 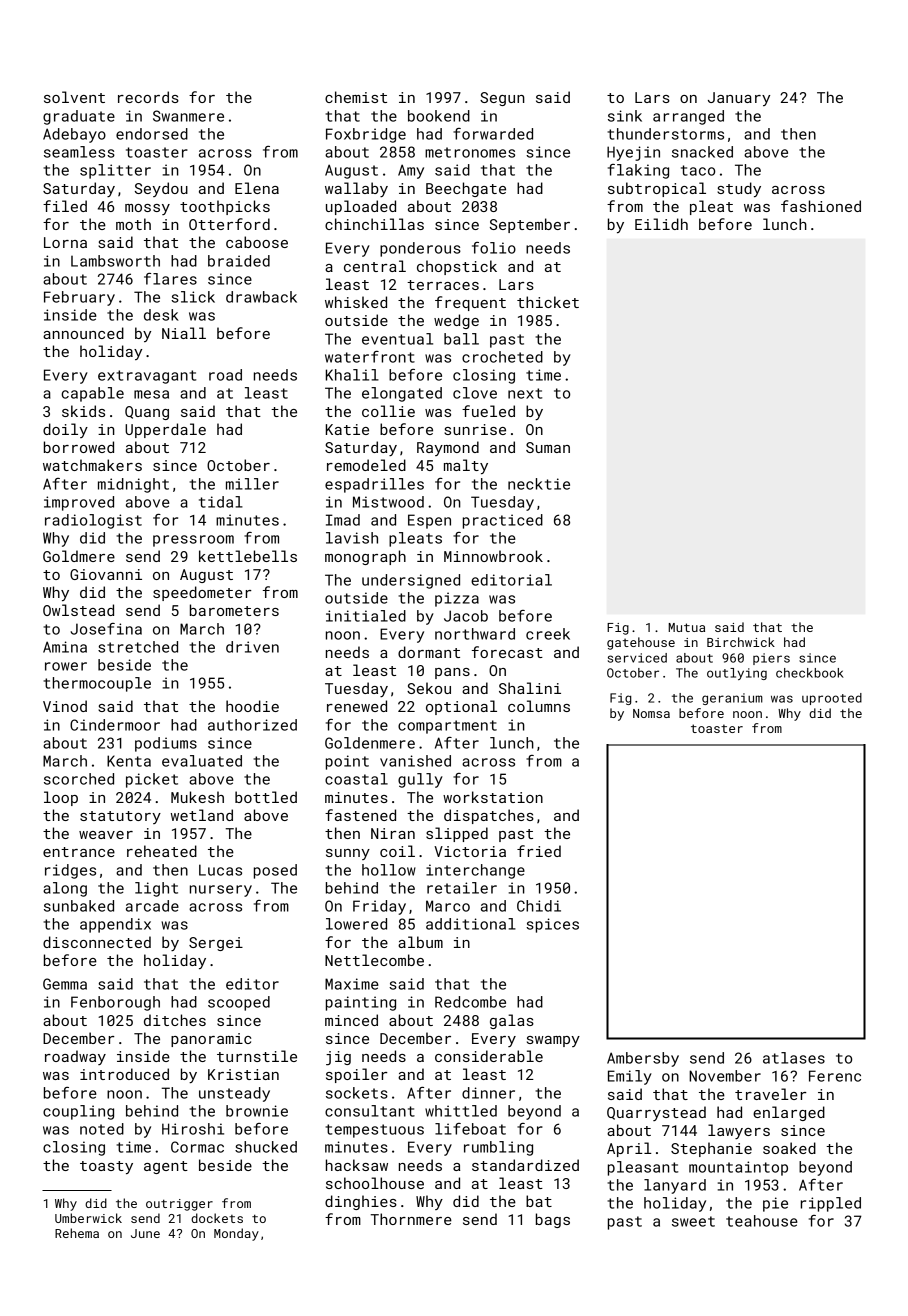 I want to click on whisked, so click(x=356, y=302).
